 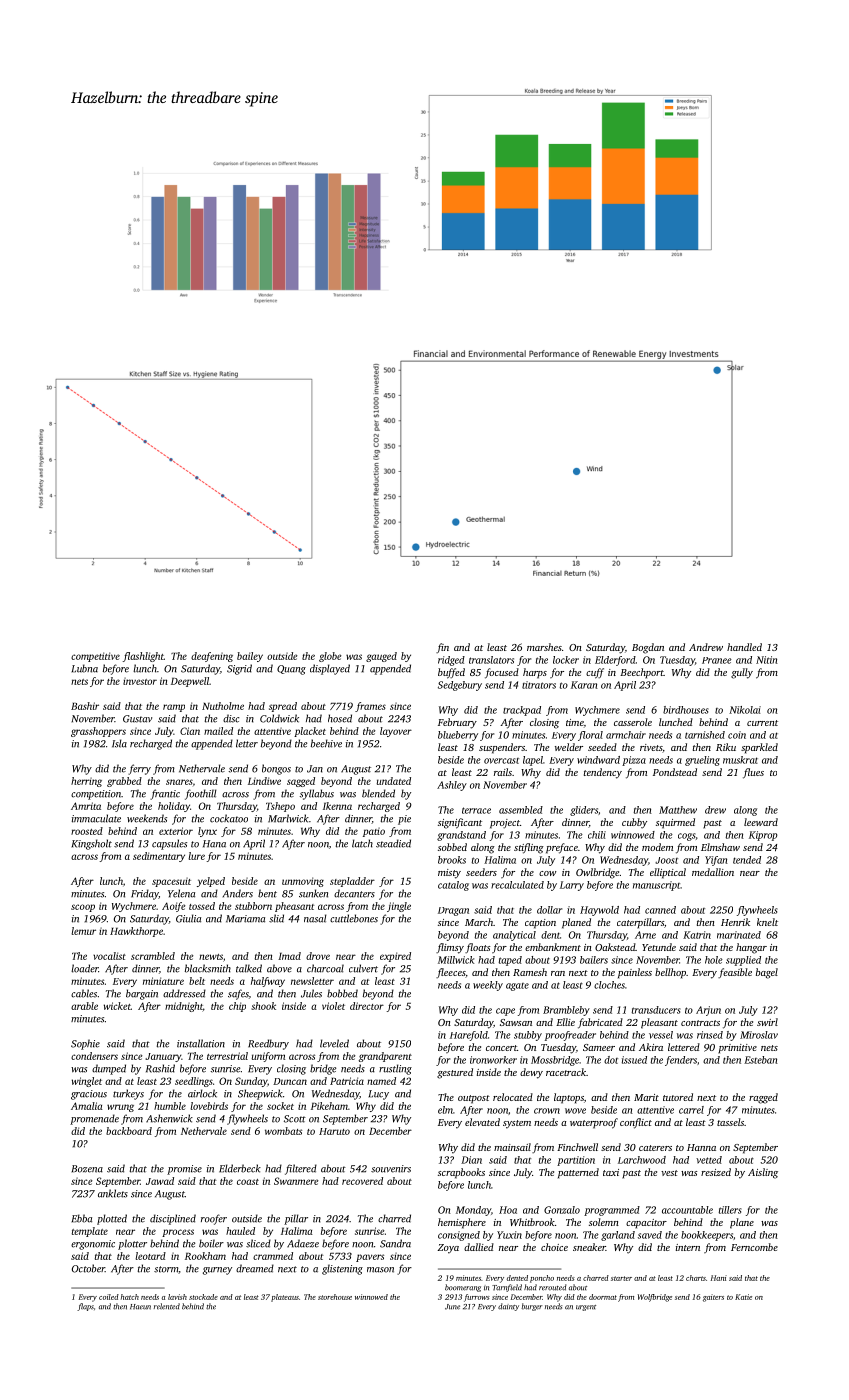 What do you see at coordinates (615, 947) in the screenshot?
I see `Oakstead` at bounding box center [615, 947].
